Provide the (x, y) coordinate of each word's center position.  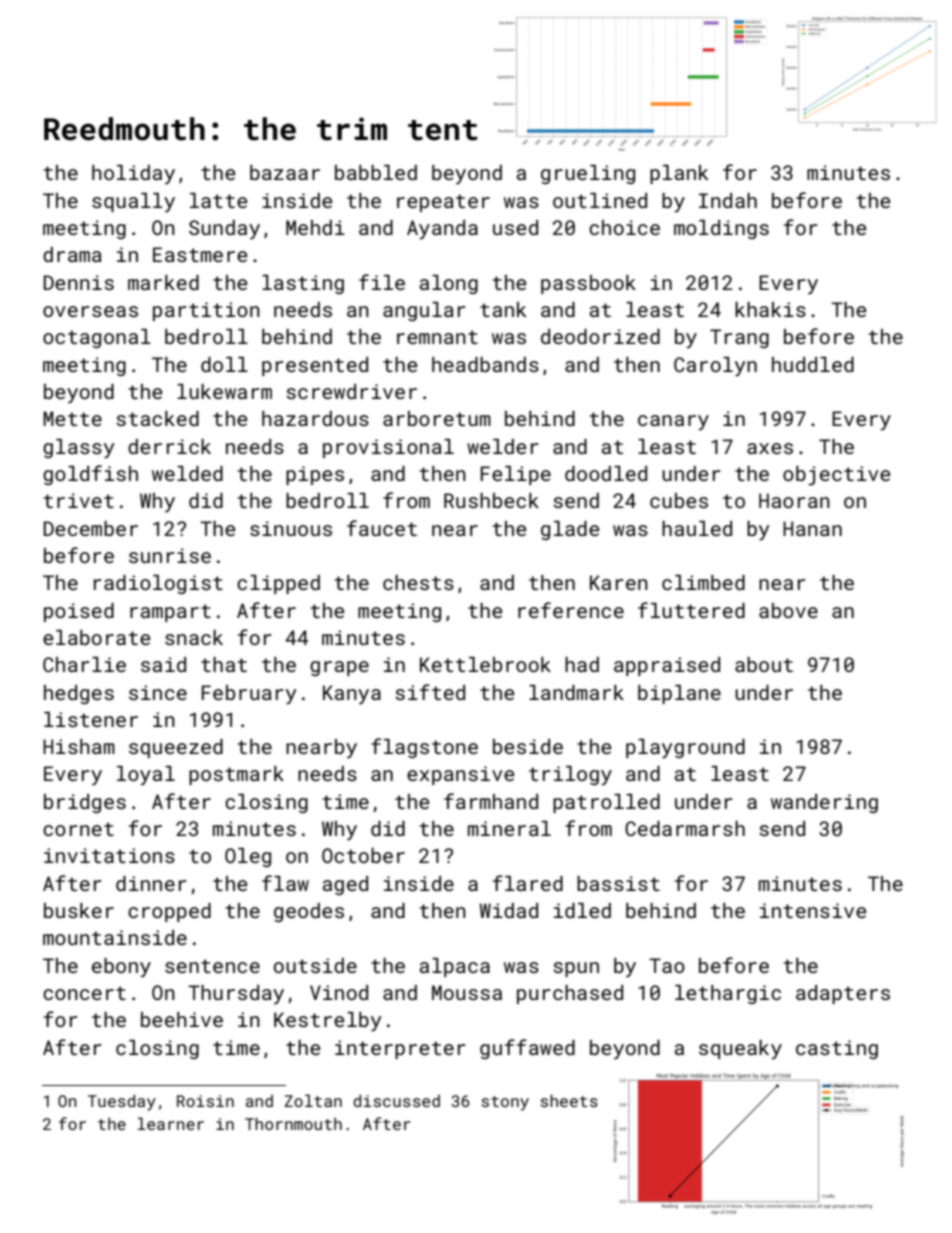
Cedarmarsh (685, 828)
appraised (667, 666)
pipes (315, 475)
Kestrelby (327, 1022)
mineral (509, 828)
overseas (90, 311)
